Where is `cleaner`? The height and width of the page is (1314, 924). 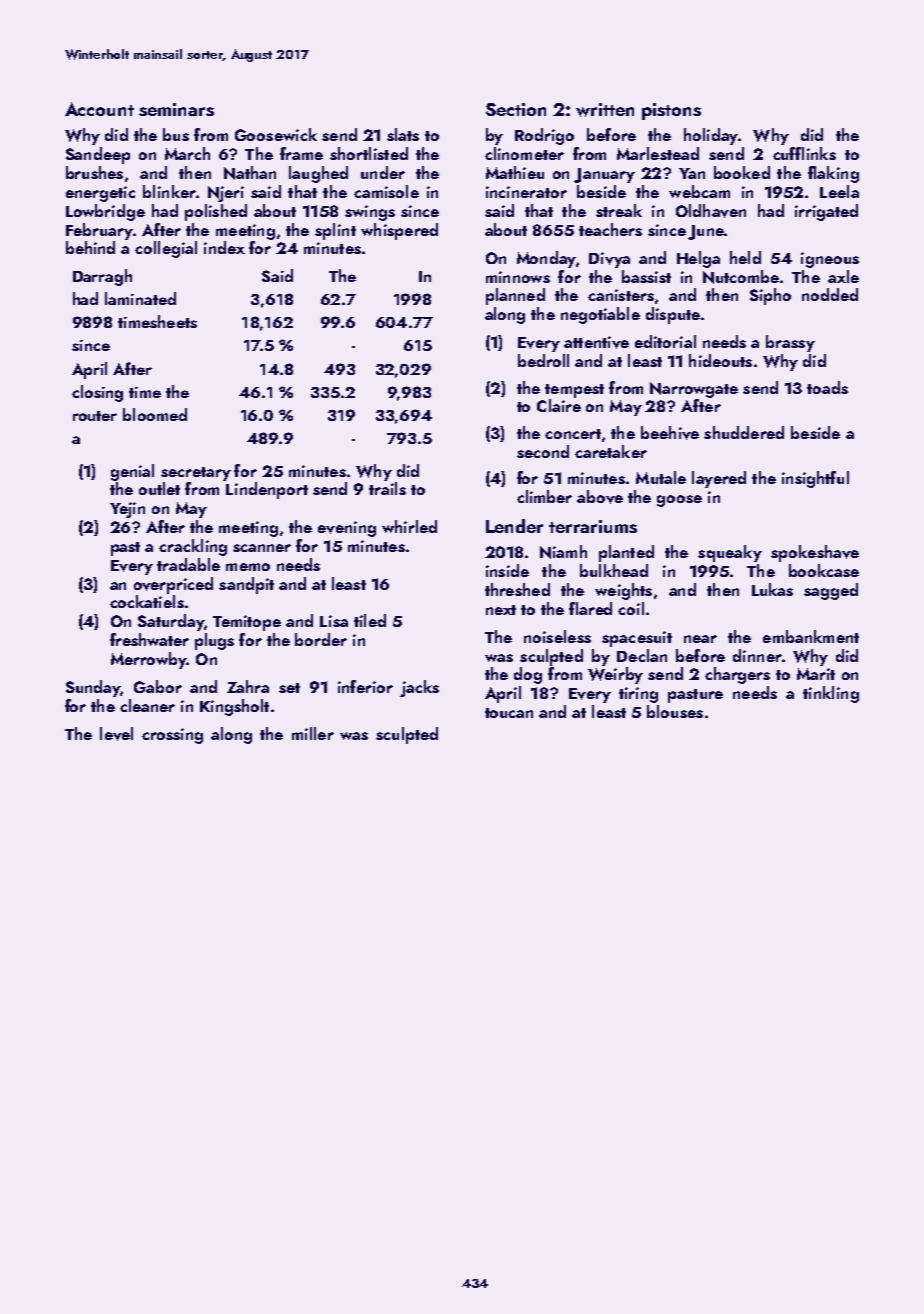
cleaner is located at coordinates (147, 705).
